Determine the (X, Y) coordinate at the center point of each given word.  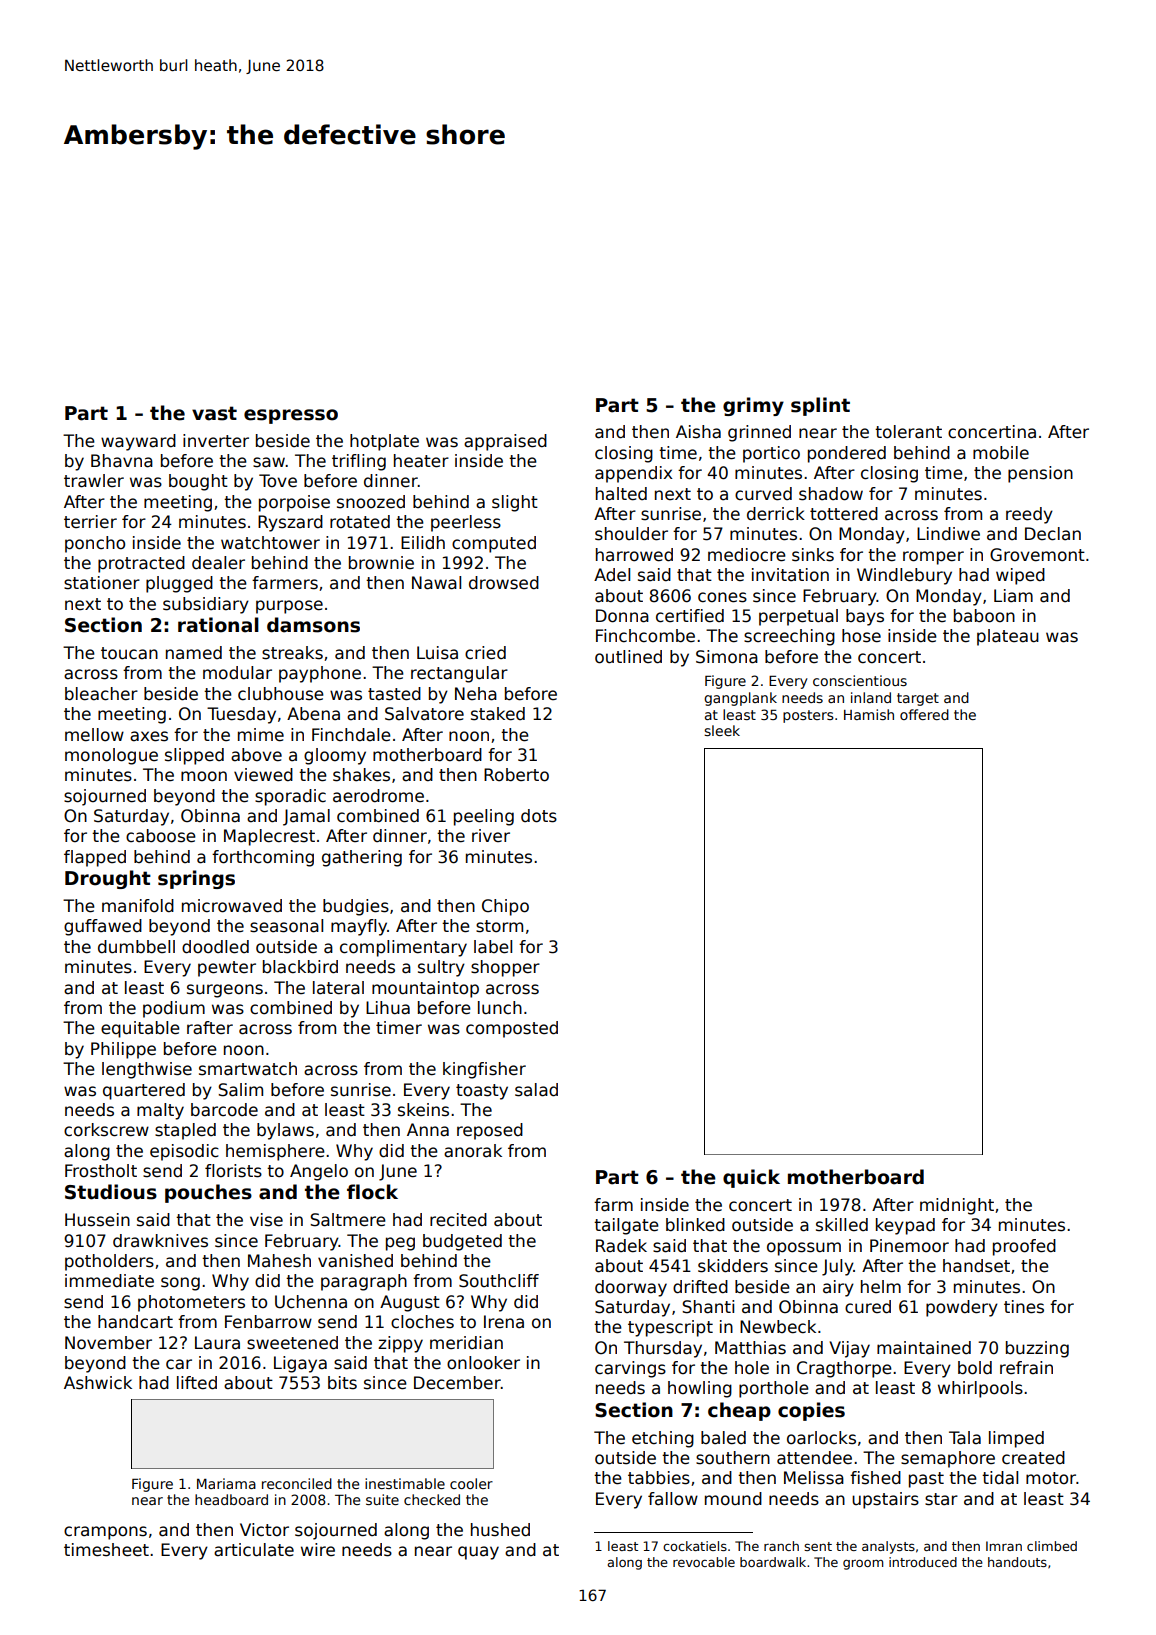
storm (499, 926)
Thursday (663, 1349)
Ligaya (300, 1364)
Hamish (869, 714)
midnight (957, 1206)
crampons (105, 1533)
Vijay (849, 1349)
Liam (1013, 596)
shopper (505, 968)
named (194, 653)
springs (196, 879)
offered (924, 714)
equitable (140, 1029)
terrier (90, 522)
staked (498, 714)
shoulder (631, 534)
